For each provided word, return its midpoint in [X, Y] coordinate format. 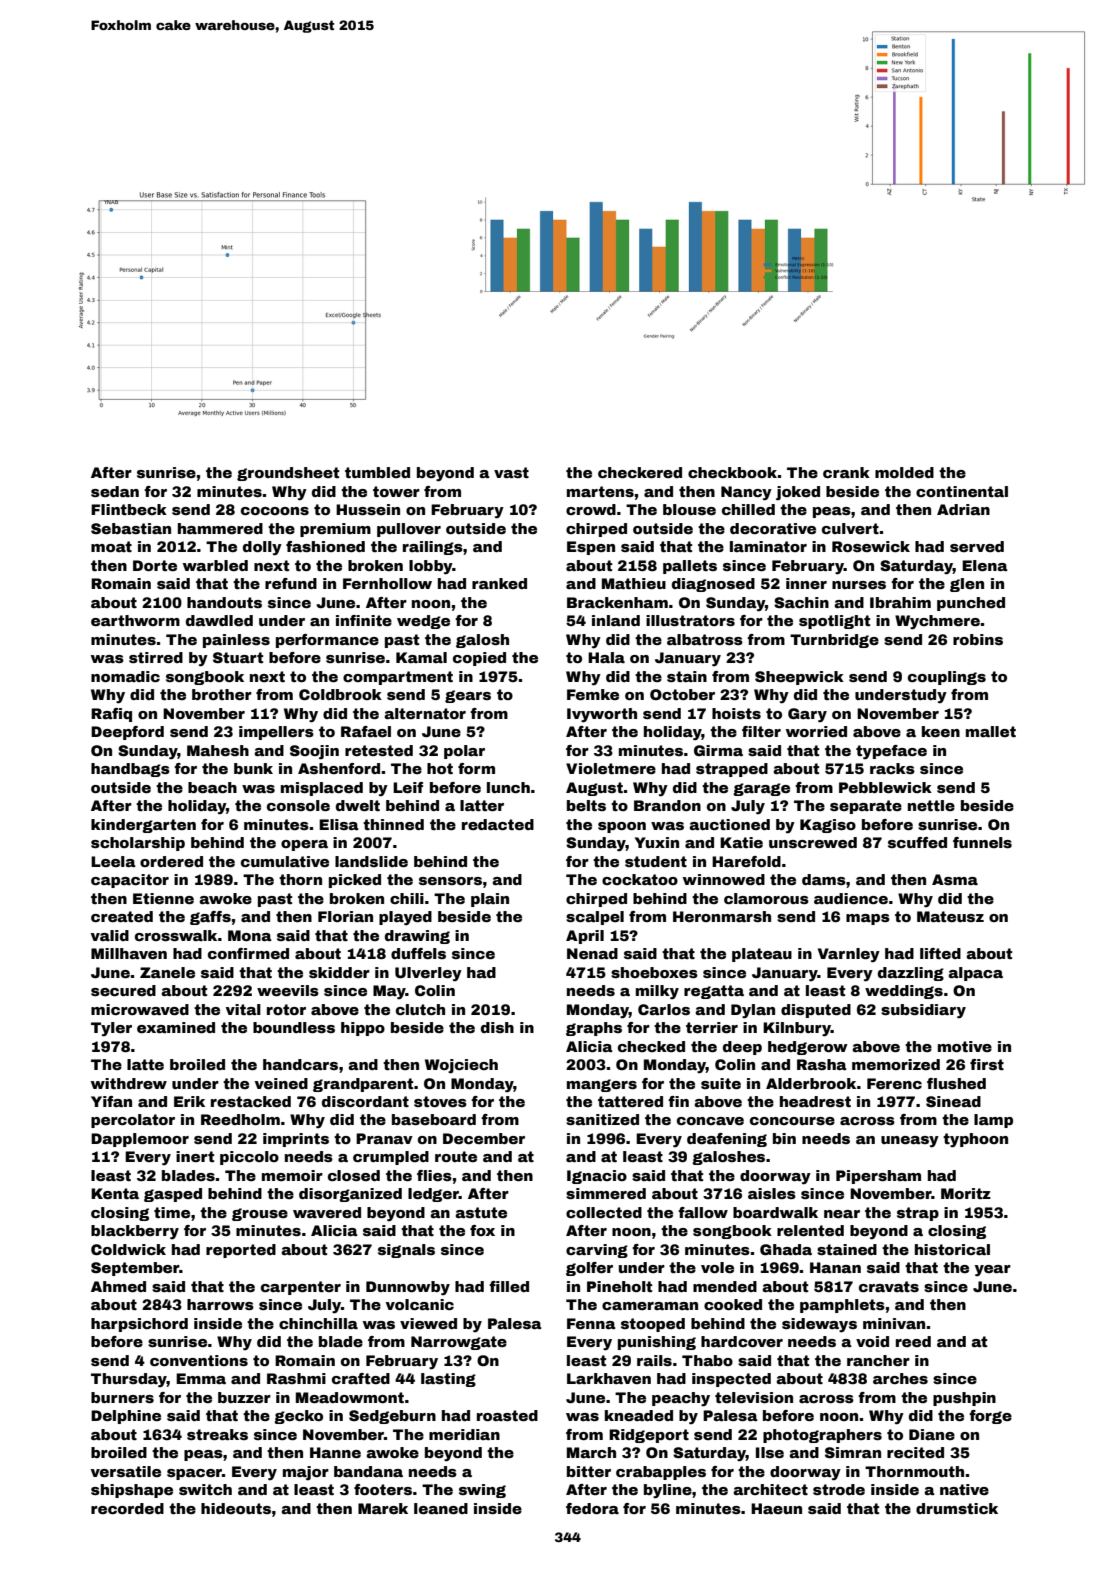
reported [241, 1251]
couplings [947, 678]
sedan [115, 491]
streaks [217, 1434]
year [993, 1271]
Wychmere [937, 622]
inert [195, 1156]
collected [604, 1212]
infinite [364, 620]
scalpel [595, 918]
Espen [591, 548]
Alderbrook [811, 1083]
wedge [423, 622]
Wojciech [461, 1066]
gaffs [210, 918]
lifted [940, 953]
